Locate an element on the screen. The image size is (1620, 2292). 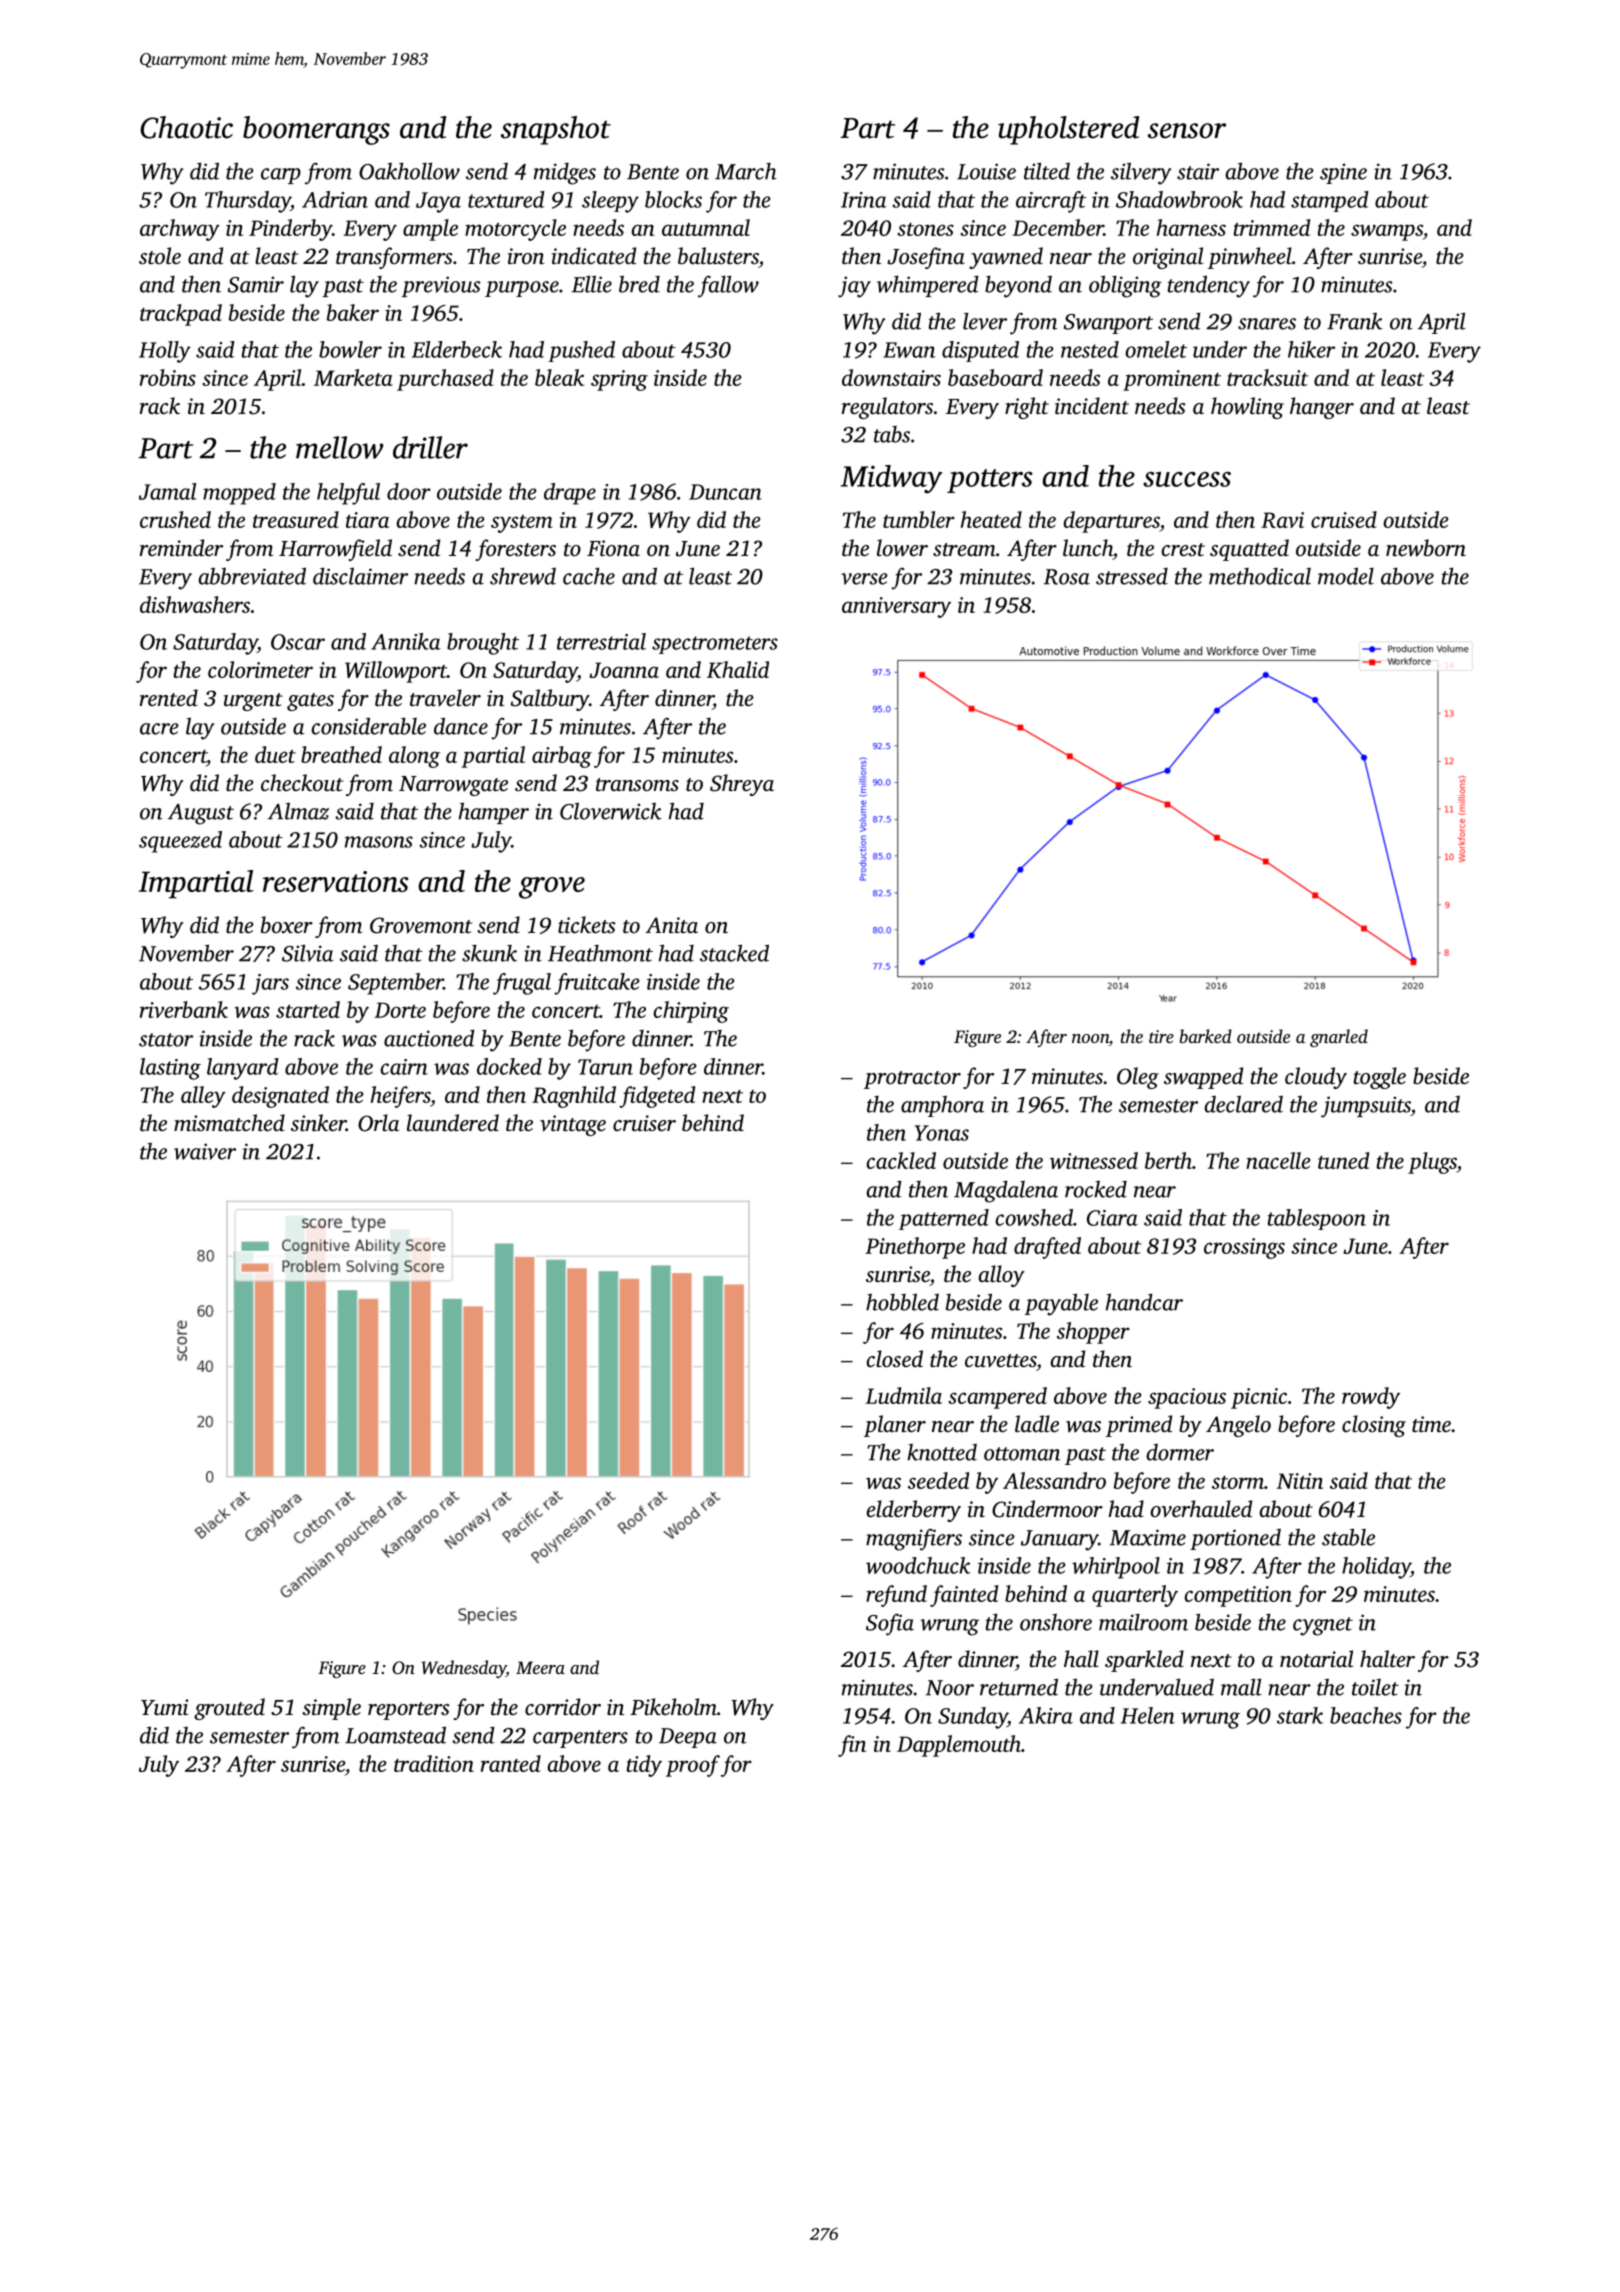
upholstered is located at coordinates (1068, 130).
